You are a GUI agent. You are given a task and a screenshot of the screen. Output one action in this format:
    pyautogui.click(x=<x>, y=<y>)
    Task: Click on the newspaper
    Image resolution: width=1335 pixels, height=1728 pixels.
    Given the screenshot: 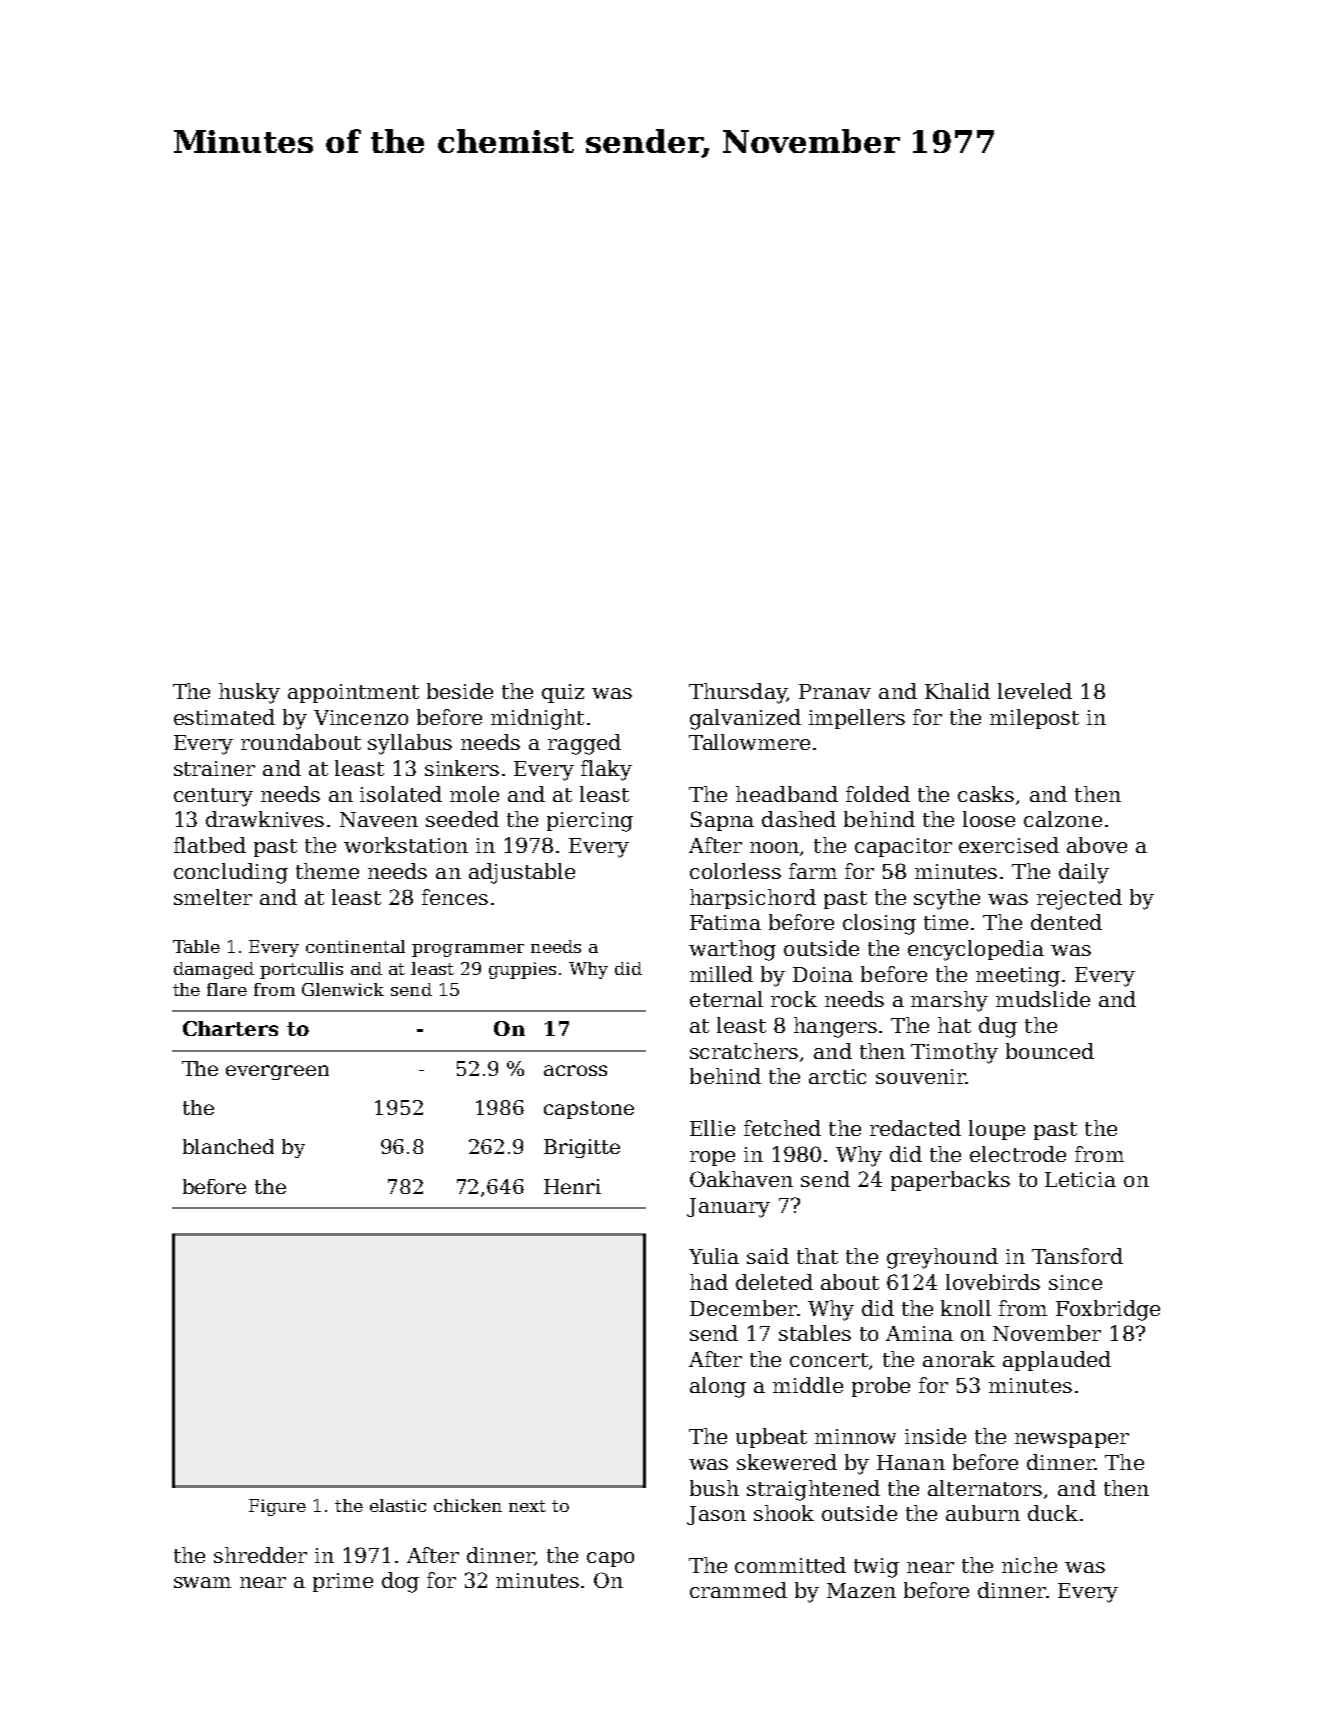 What is the action you would take?
    pyautogui.click(x=1072, y=1440)
